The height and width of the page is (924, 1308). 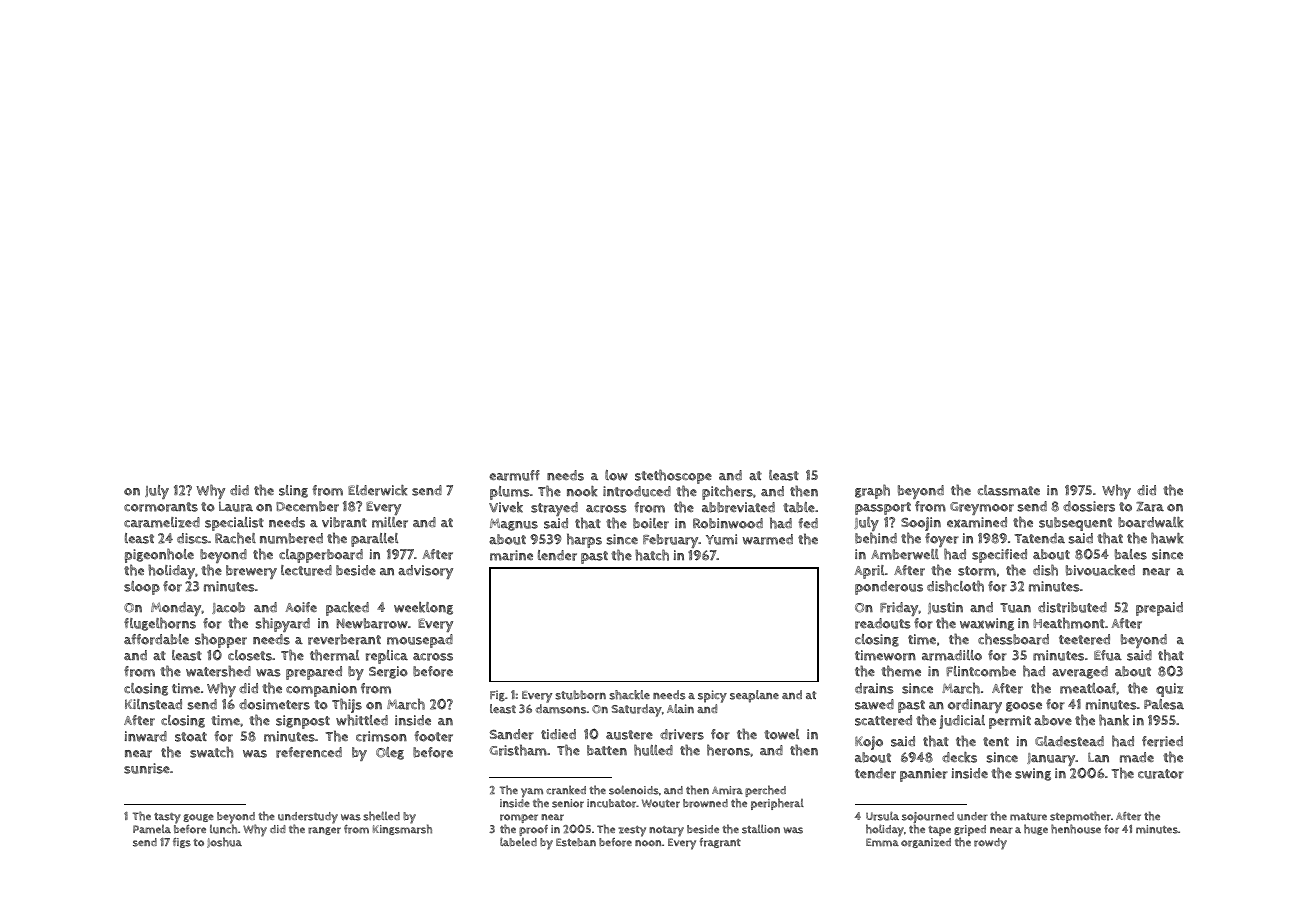 I want to click on bales, so click(x=1131, y=554).
